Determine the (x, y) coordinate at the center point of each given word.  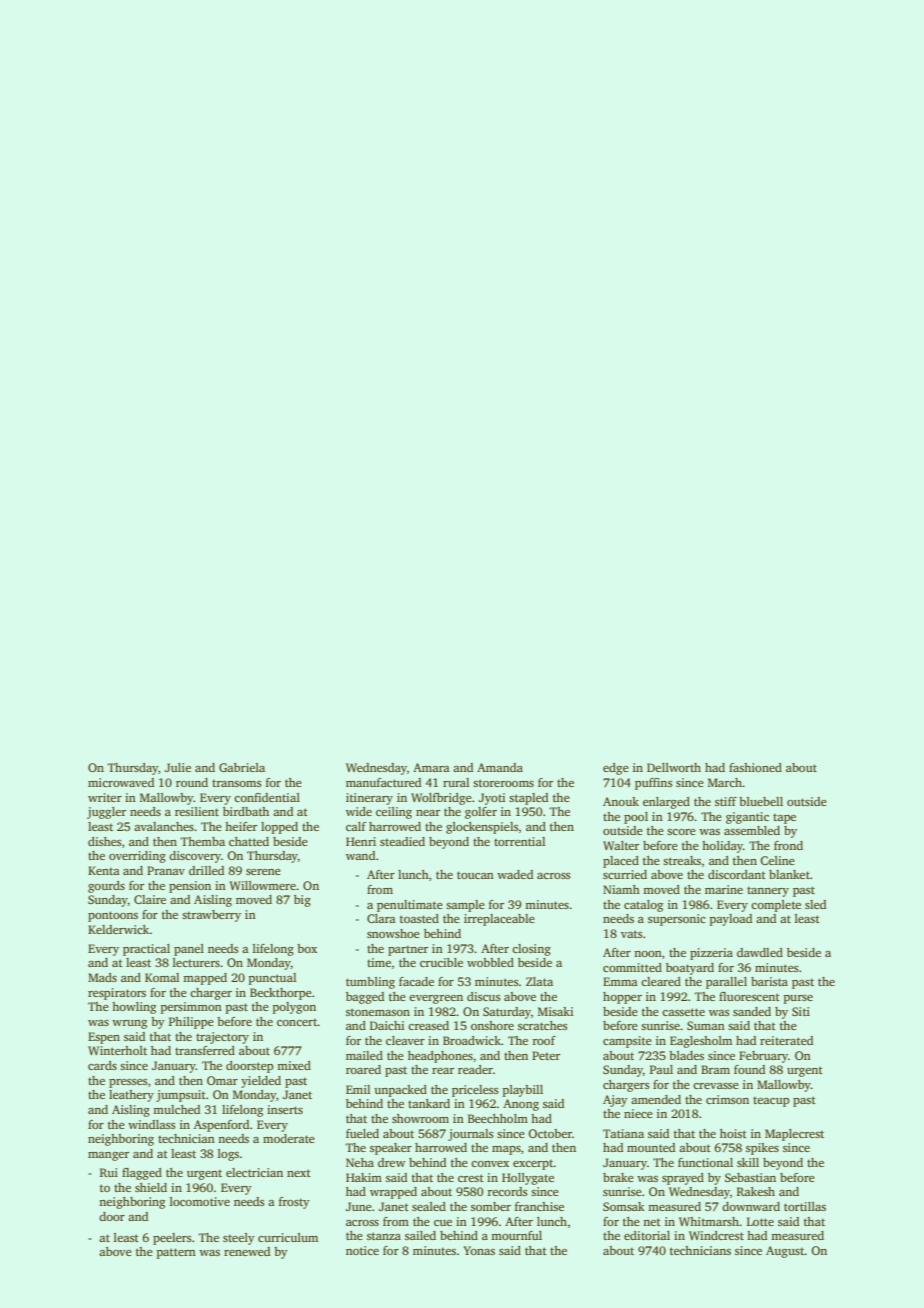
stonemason (378, 1012)
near (428, 813)
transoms (236, 783)
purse (798, 999)
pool (636, 818)
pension (190, 887)
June (359, 1206)
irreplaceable (499, 920)
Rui (109, 1172)
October (550, 1133)
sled (815, 904)
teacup (771, 1102)
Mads (102, 977)
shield (151, 1187)
